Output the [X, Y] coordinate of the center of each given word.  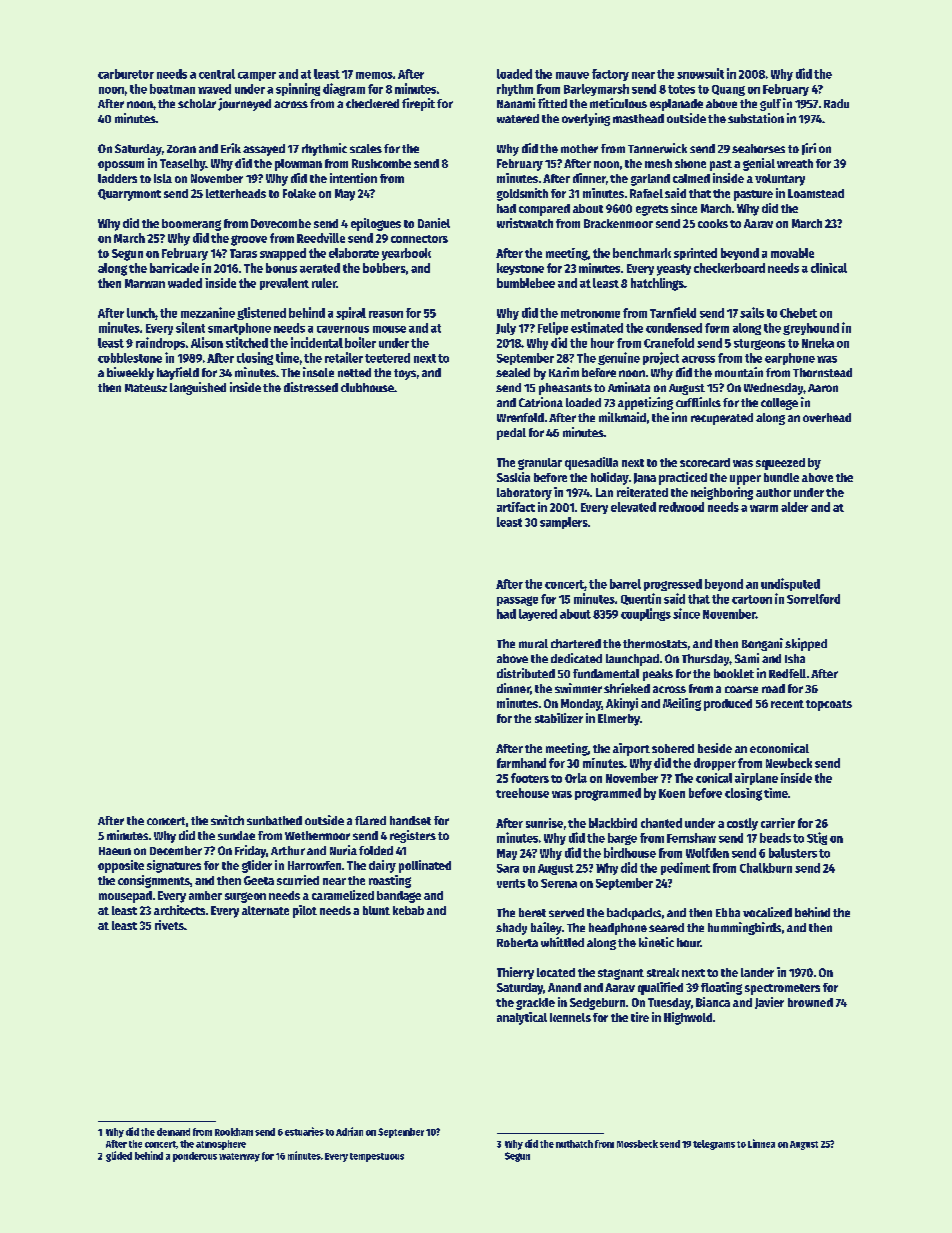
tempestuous [377, 1157]
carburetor [126, 74]
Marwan [145, 283]
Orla [576, 778]
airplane [756, 779]
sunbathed [274, 820]
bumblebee [526, 283]
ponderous [195, 1157]
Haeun [115, 851]
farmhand [521, 763]
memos [374, 75]
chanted [661, 823]
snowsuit [700, 73]
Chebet [798, 313]
